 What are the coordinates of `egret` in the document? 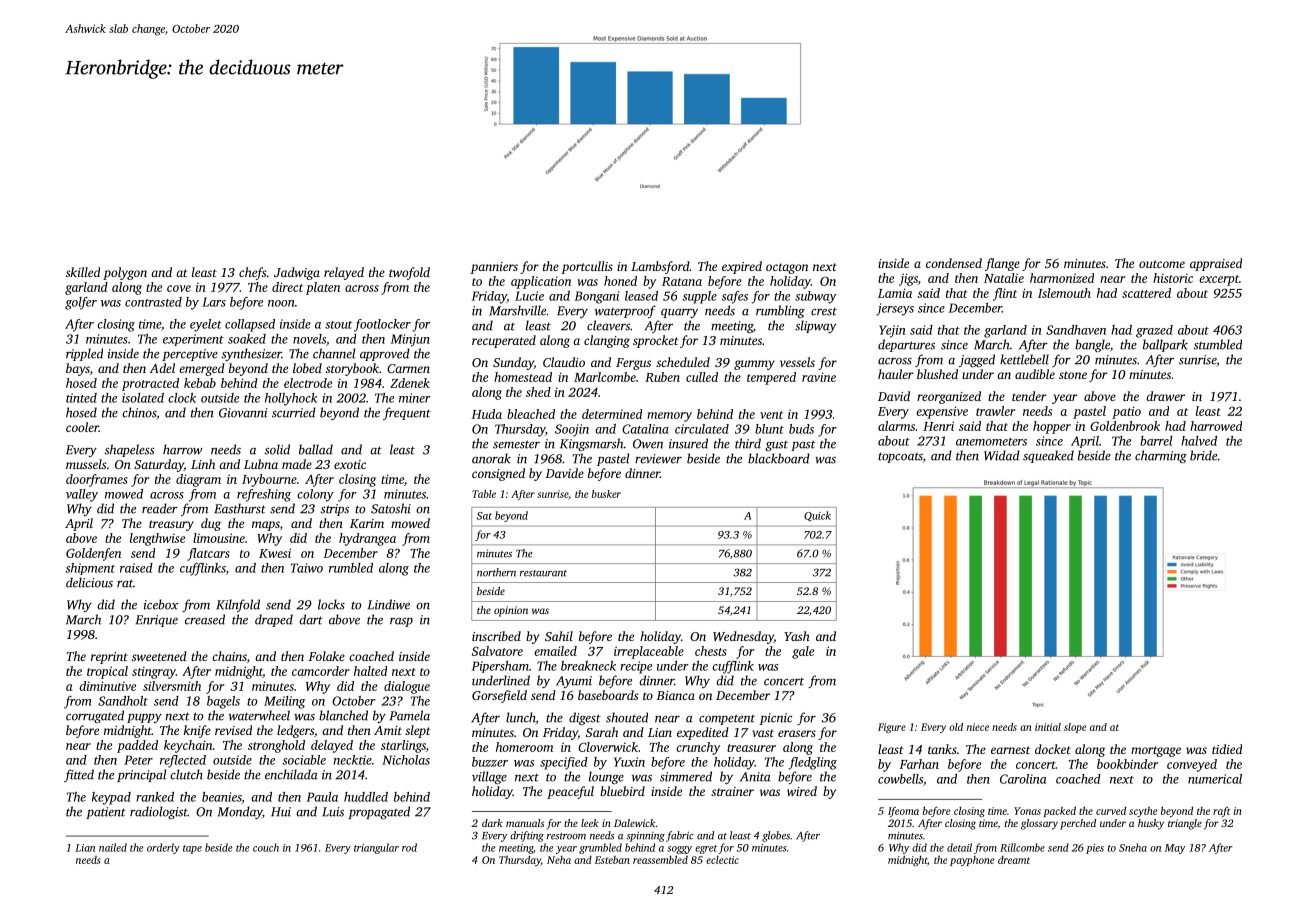 It's located at (706, 849).
